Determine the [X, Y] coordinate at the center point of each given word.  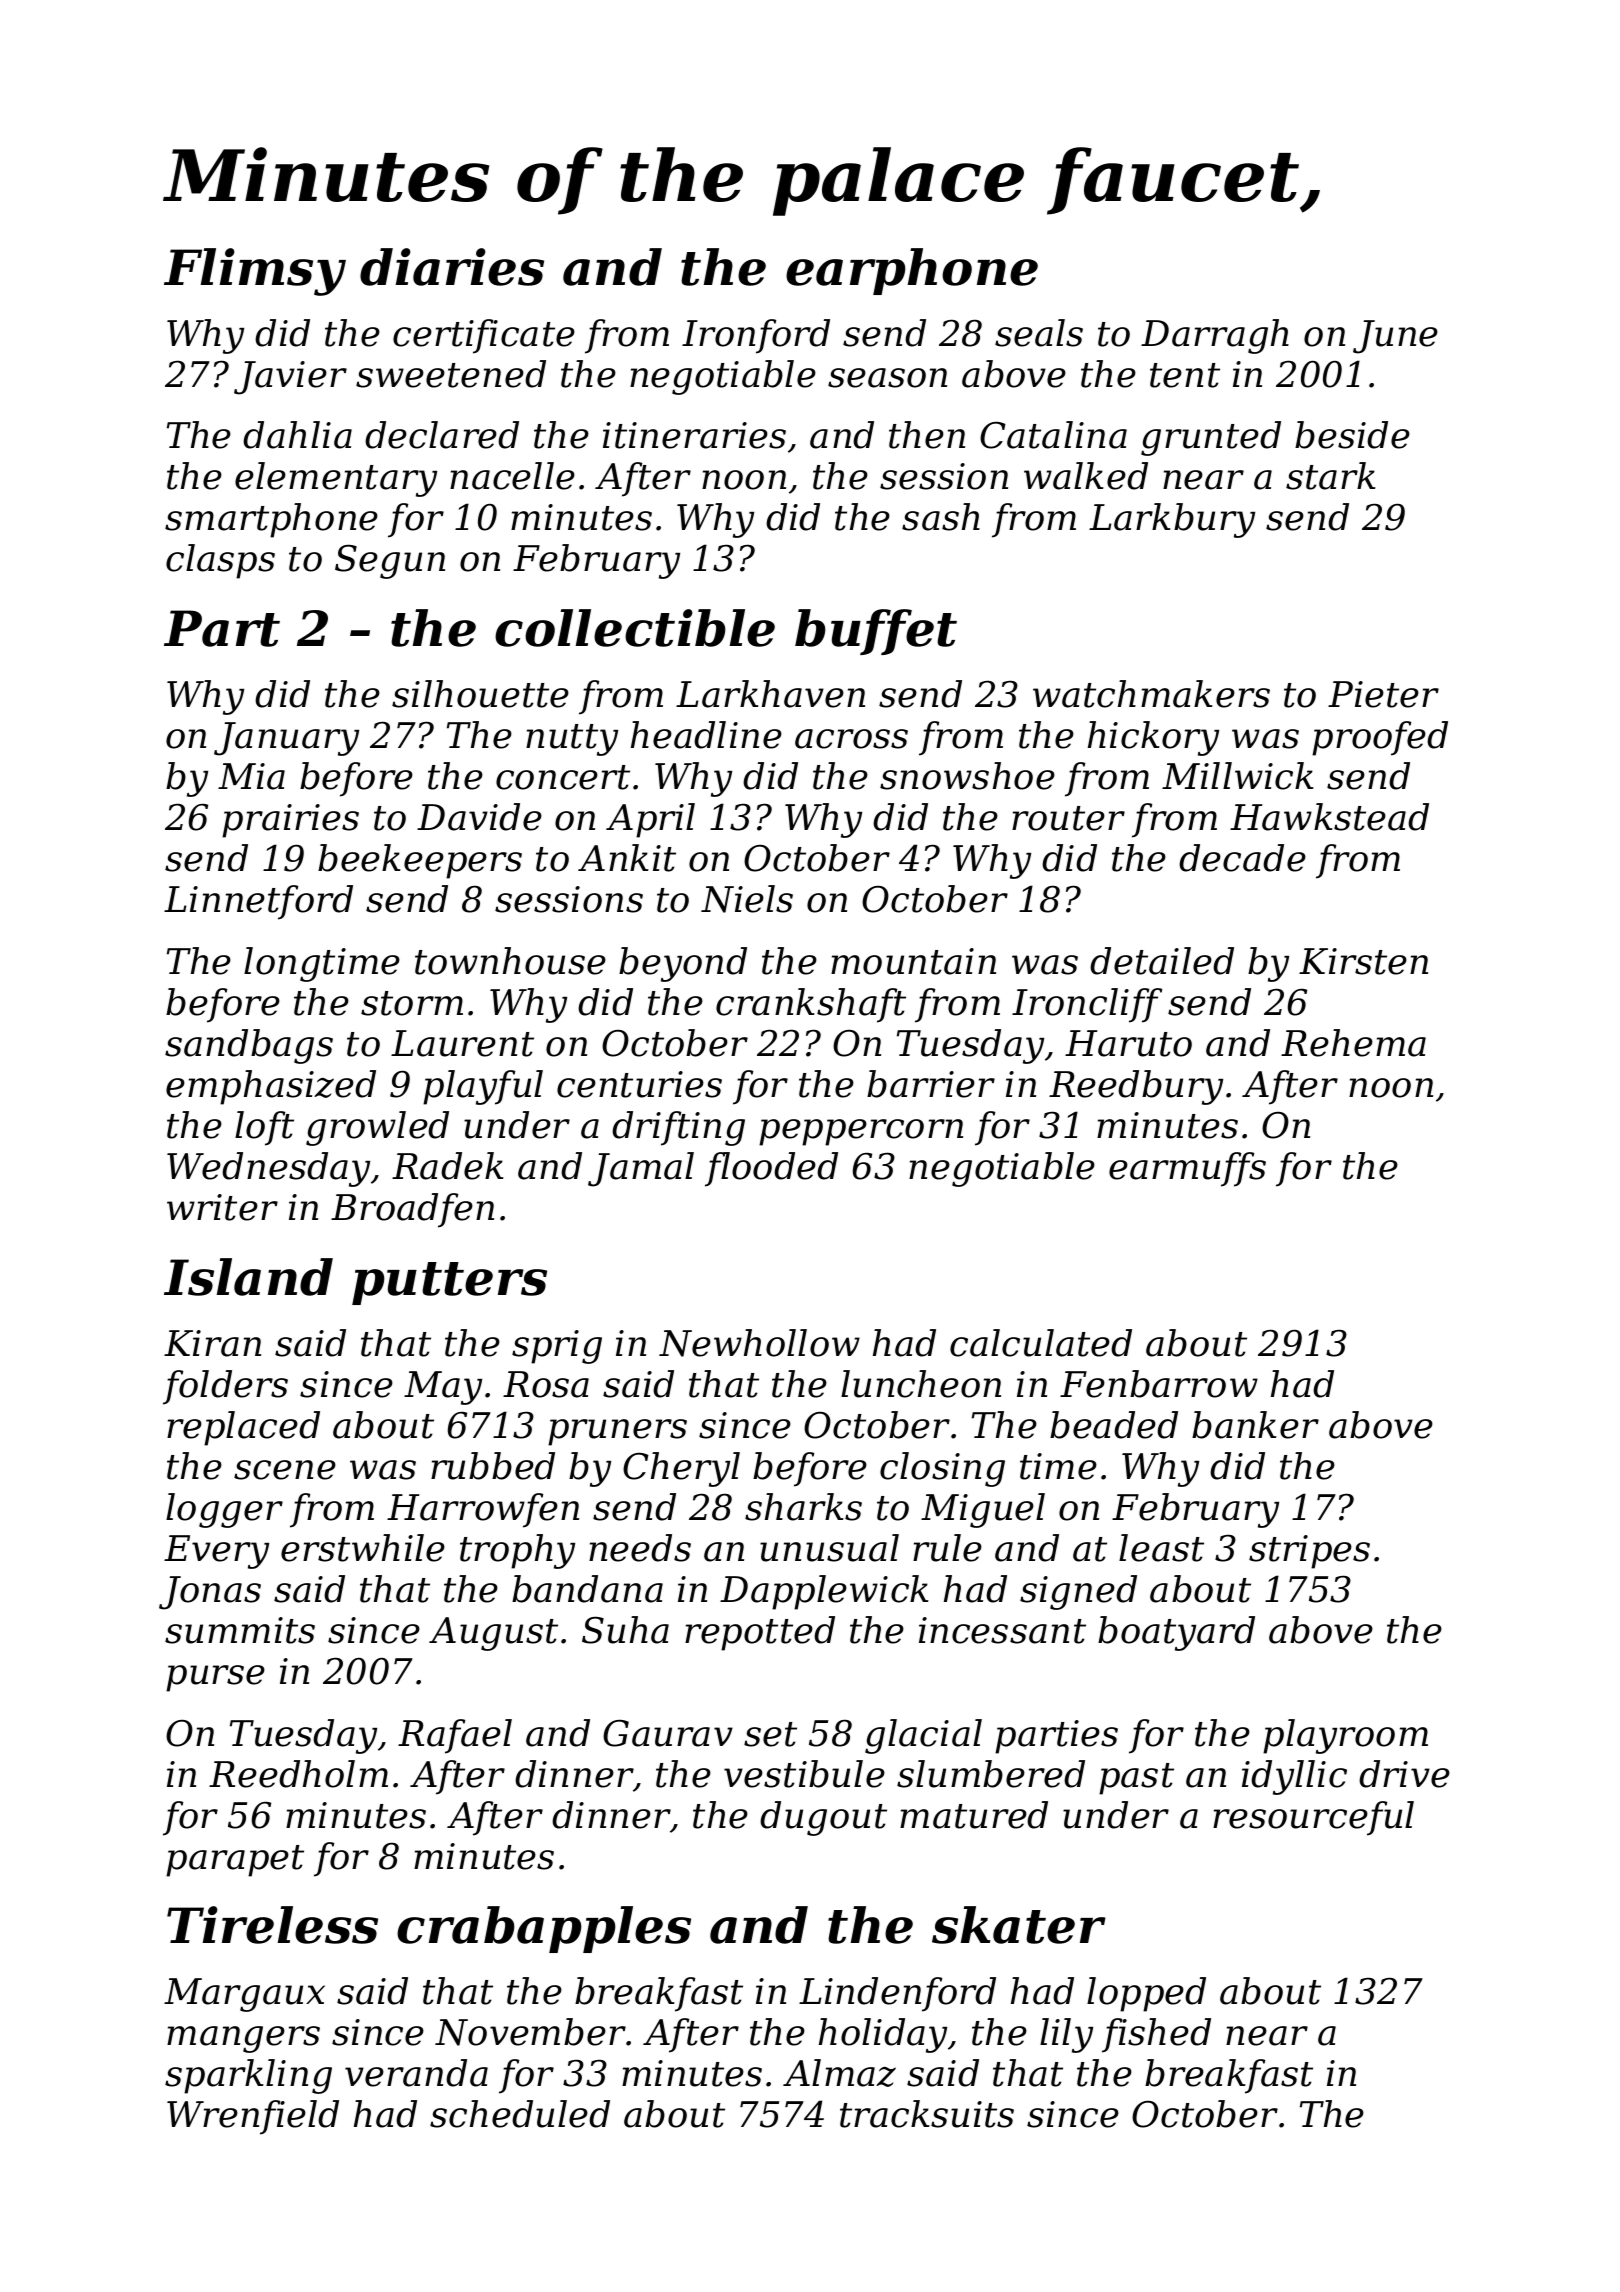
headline [706, 735]
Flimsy [255, 272]
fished [1156, 2035]
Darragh [1215, 336]
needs [640, 1548]
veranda [416, 2073]
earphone [912, 271]
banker [1255, 1425]
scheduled [520, 2114]
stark [1331, 476]
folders [225, 1387]
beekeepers [420, 861]
